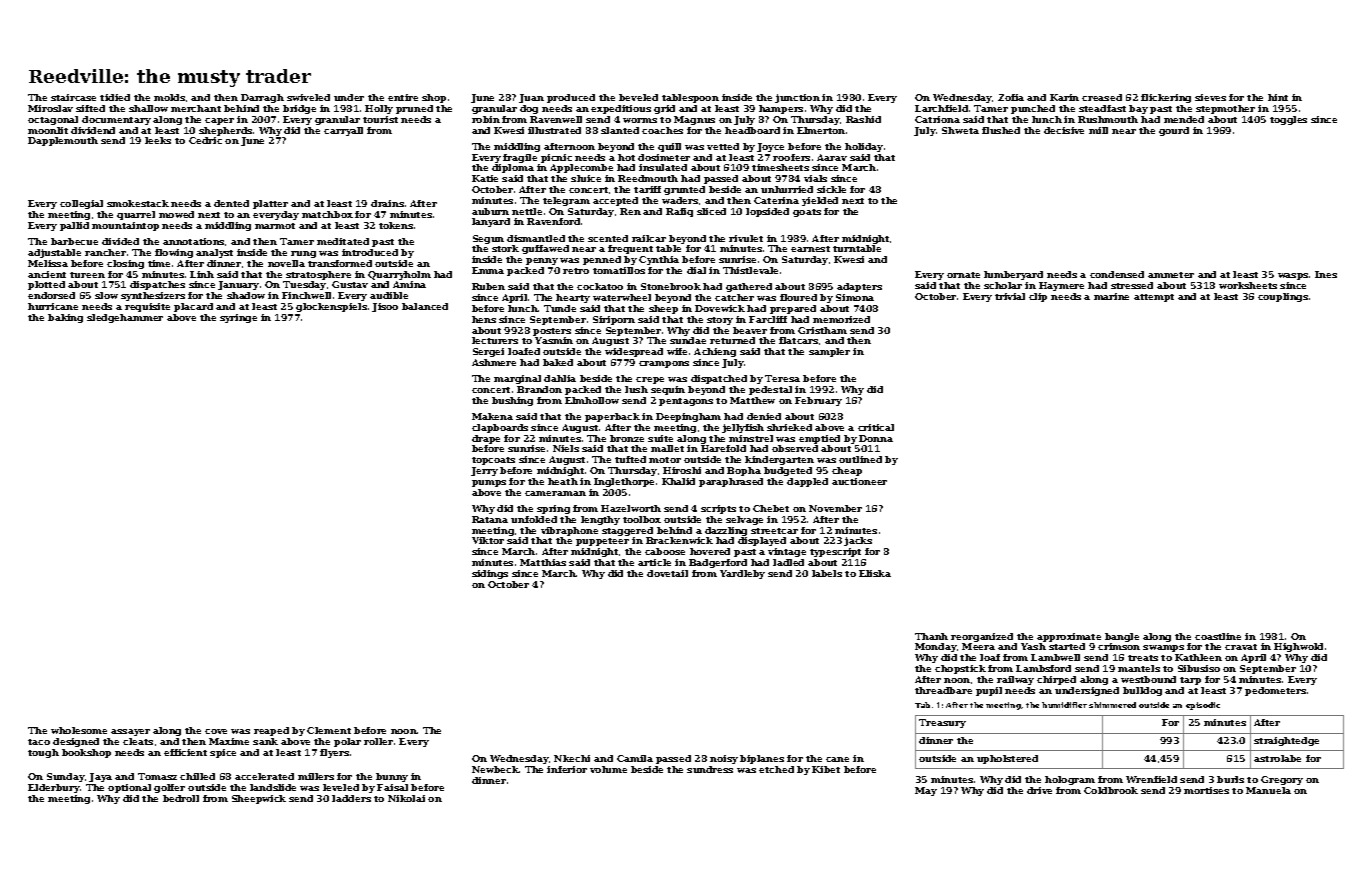  I want to click on coastline, so click(1218, 636).
